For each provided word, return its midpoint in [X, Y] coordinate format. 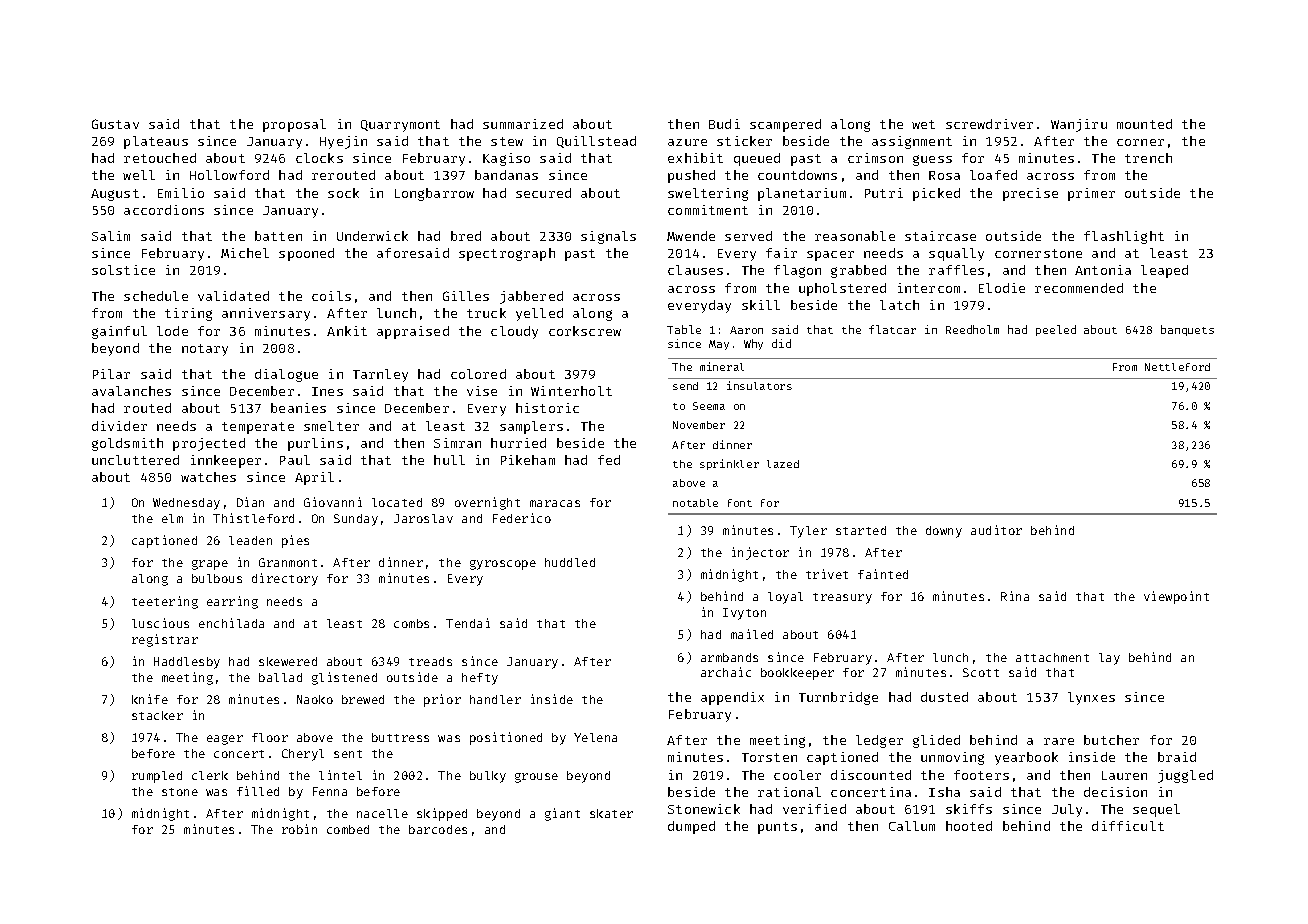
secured [543, 193]
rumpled [157, 777]
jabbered [531, 297]
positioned [506, 738]
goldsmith [127, 444]
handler [495, 699]
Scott [981, 672]
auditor [996, 530]
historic [547, 408]
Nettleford [1177, 367]
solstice [123, 270]
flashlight [1124, 237]
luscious [160, 623]
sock [343, 193]
